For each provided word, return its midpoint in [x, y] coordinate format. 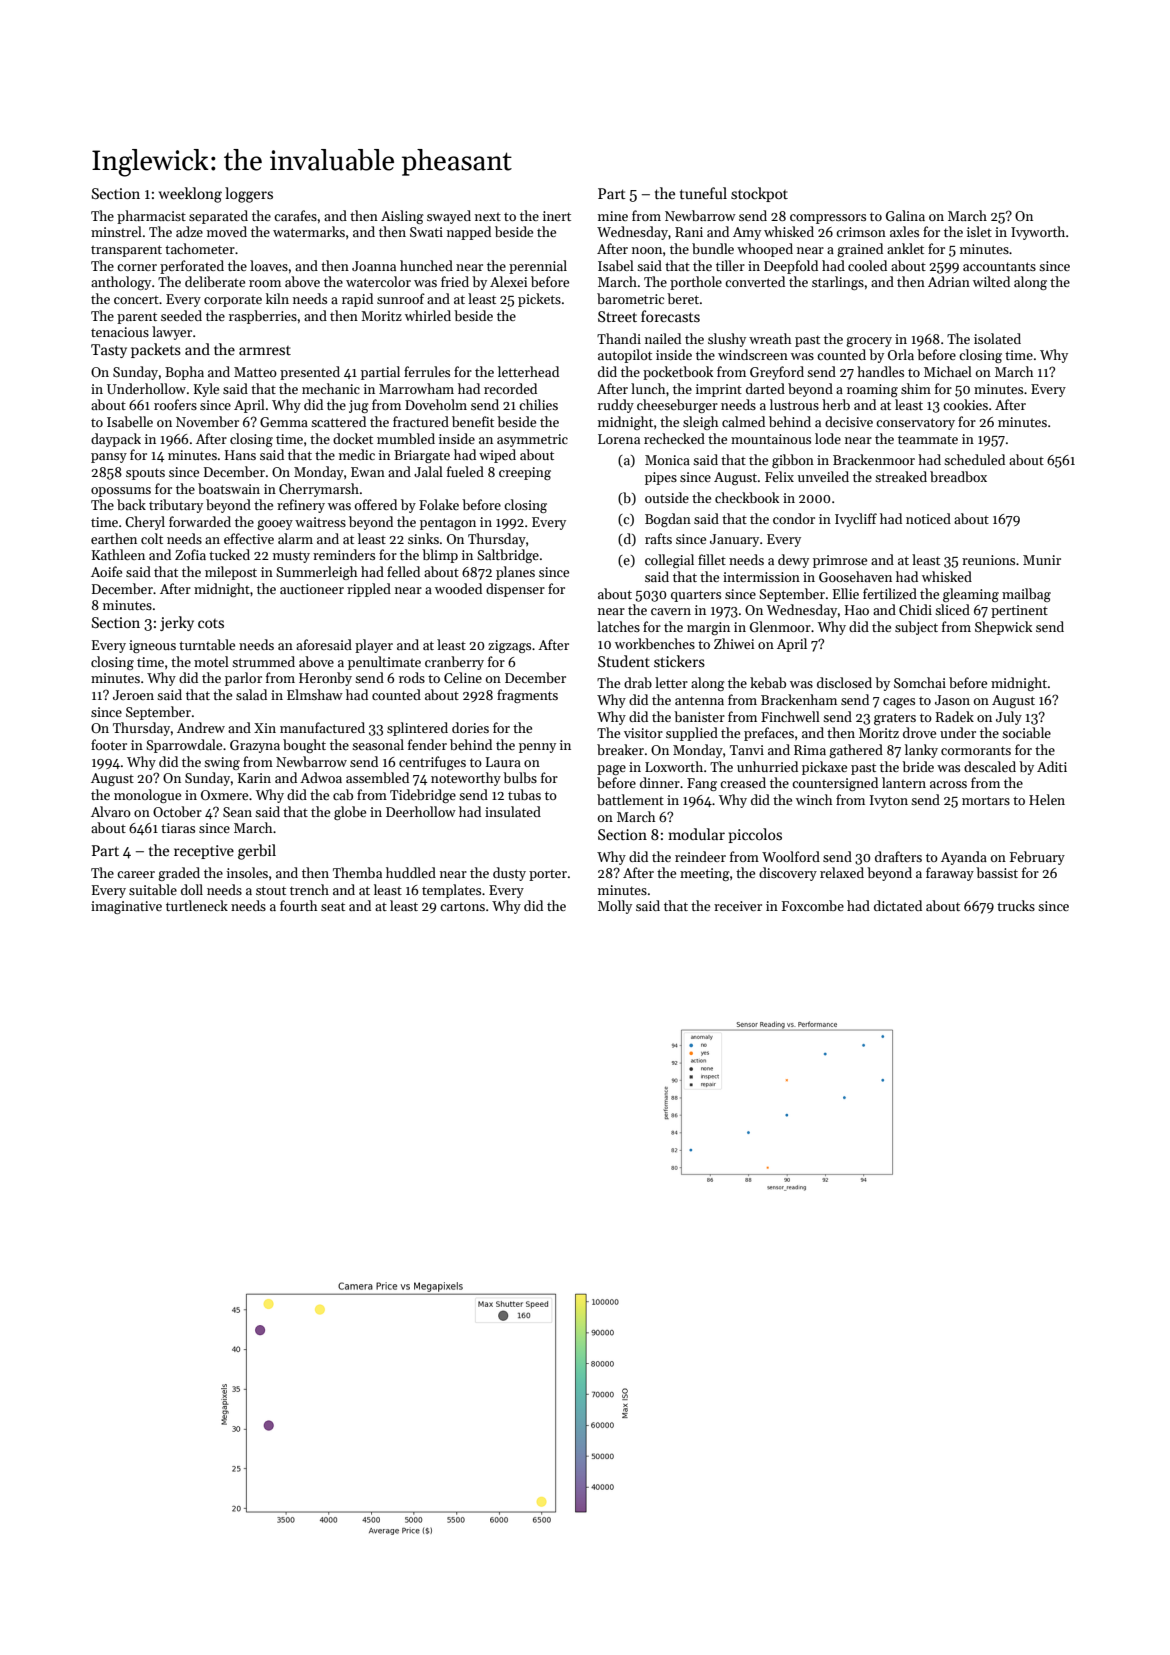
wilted [991, 281]
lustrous [794, 404]
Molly [615, 907]
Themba [357, 872]
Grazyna [255, 746]
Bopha [184, 373]
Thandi [619, 338]
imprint [719, 390]
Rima [810, 750]
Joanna [374, 266]
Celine [463, 677]
